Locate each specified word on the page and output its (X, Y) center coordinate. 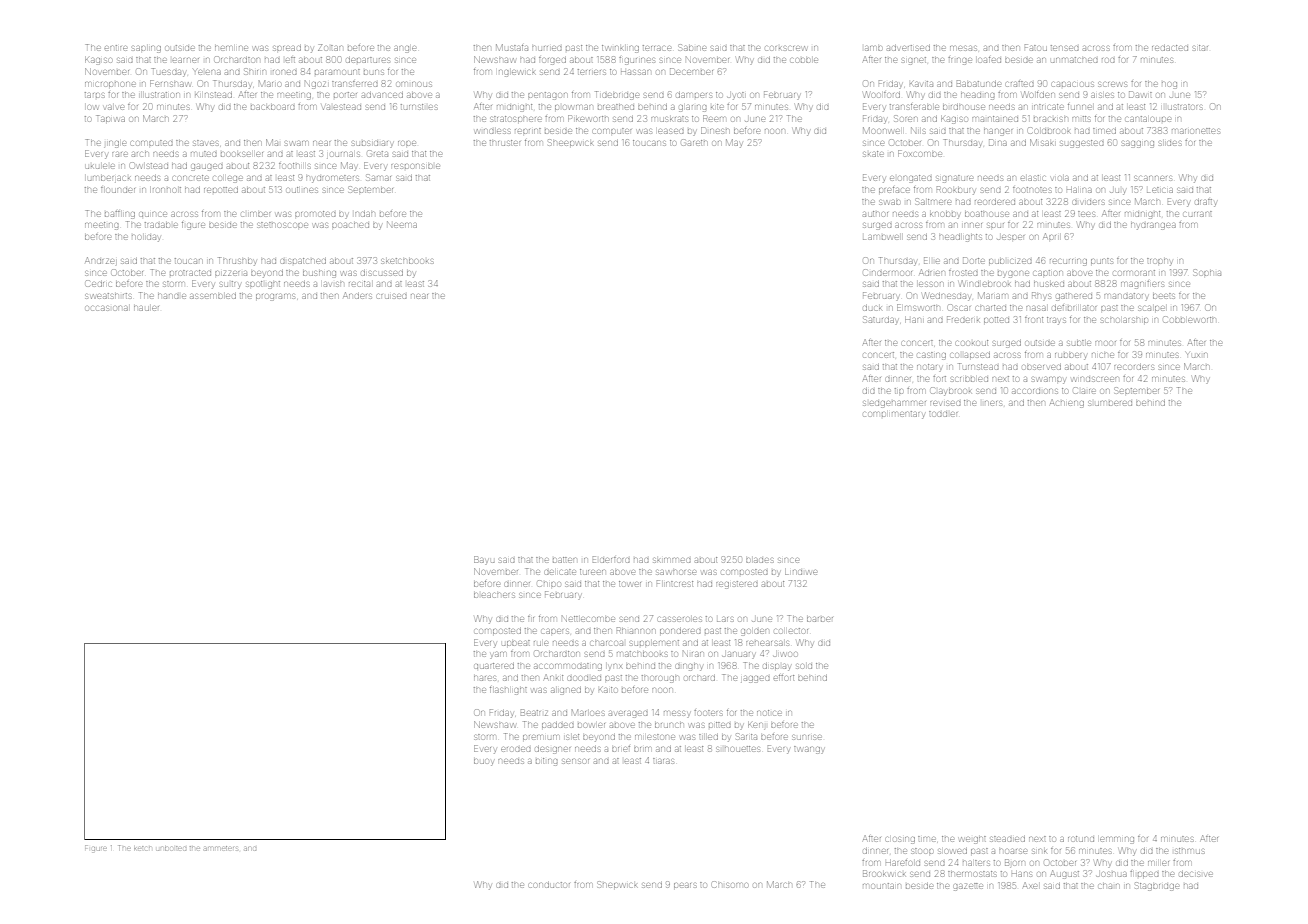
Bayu (484, 559)
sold (804, 666)
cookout (972, 343)
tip (899, 391)
